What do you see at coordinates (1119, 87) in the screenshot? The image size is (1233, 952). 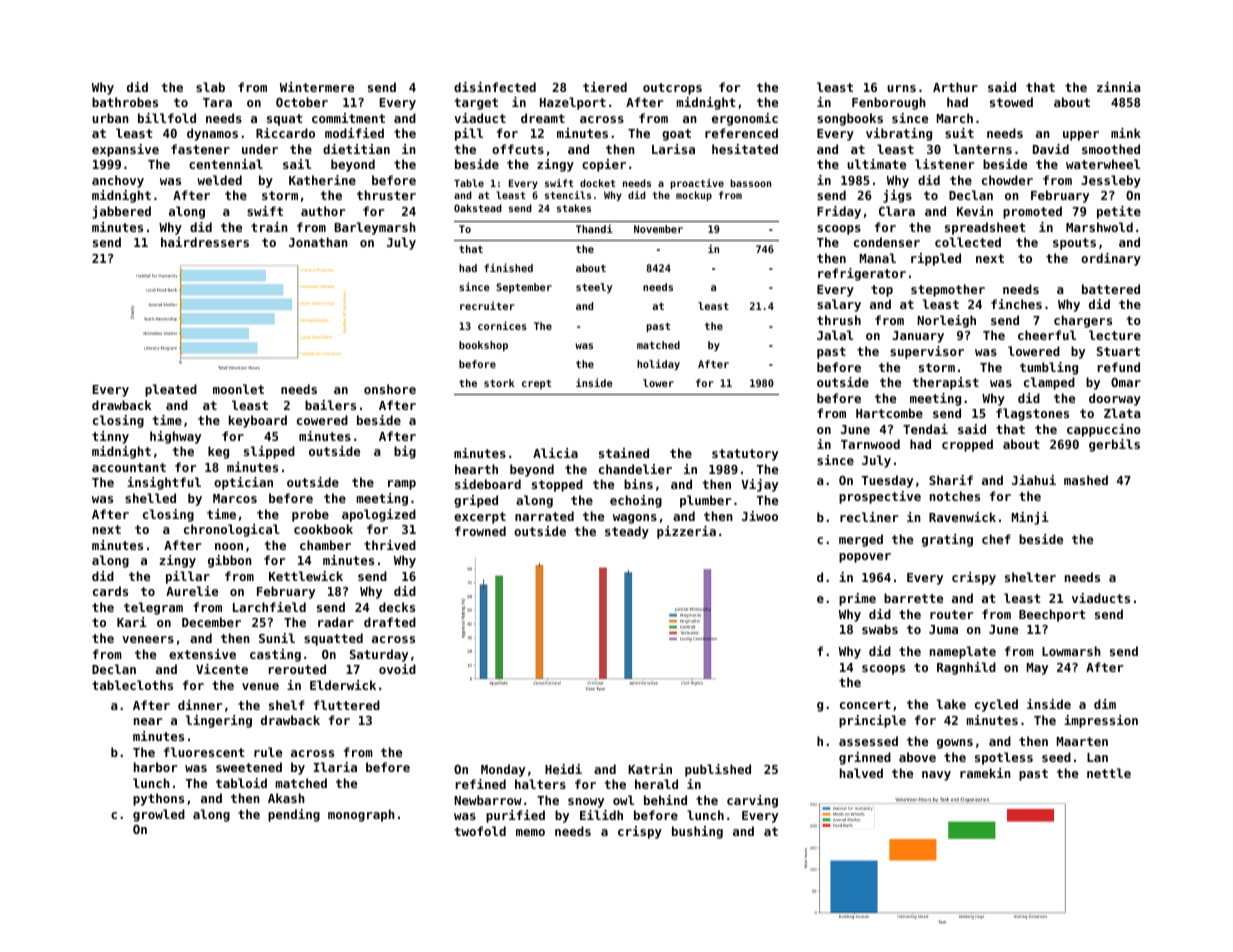 I see `zinnia` at bounding box center [1119, 87].
